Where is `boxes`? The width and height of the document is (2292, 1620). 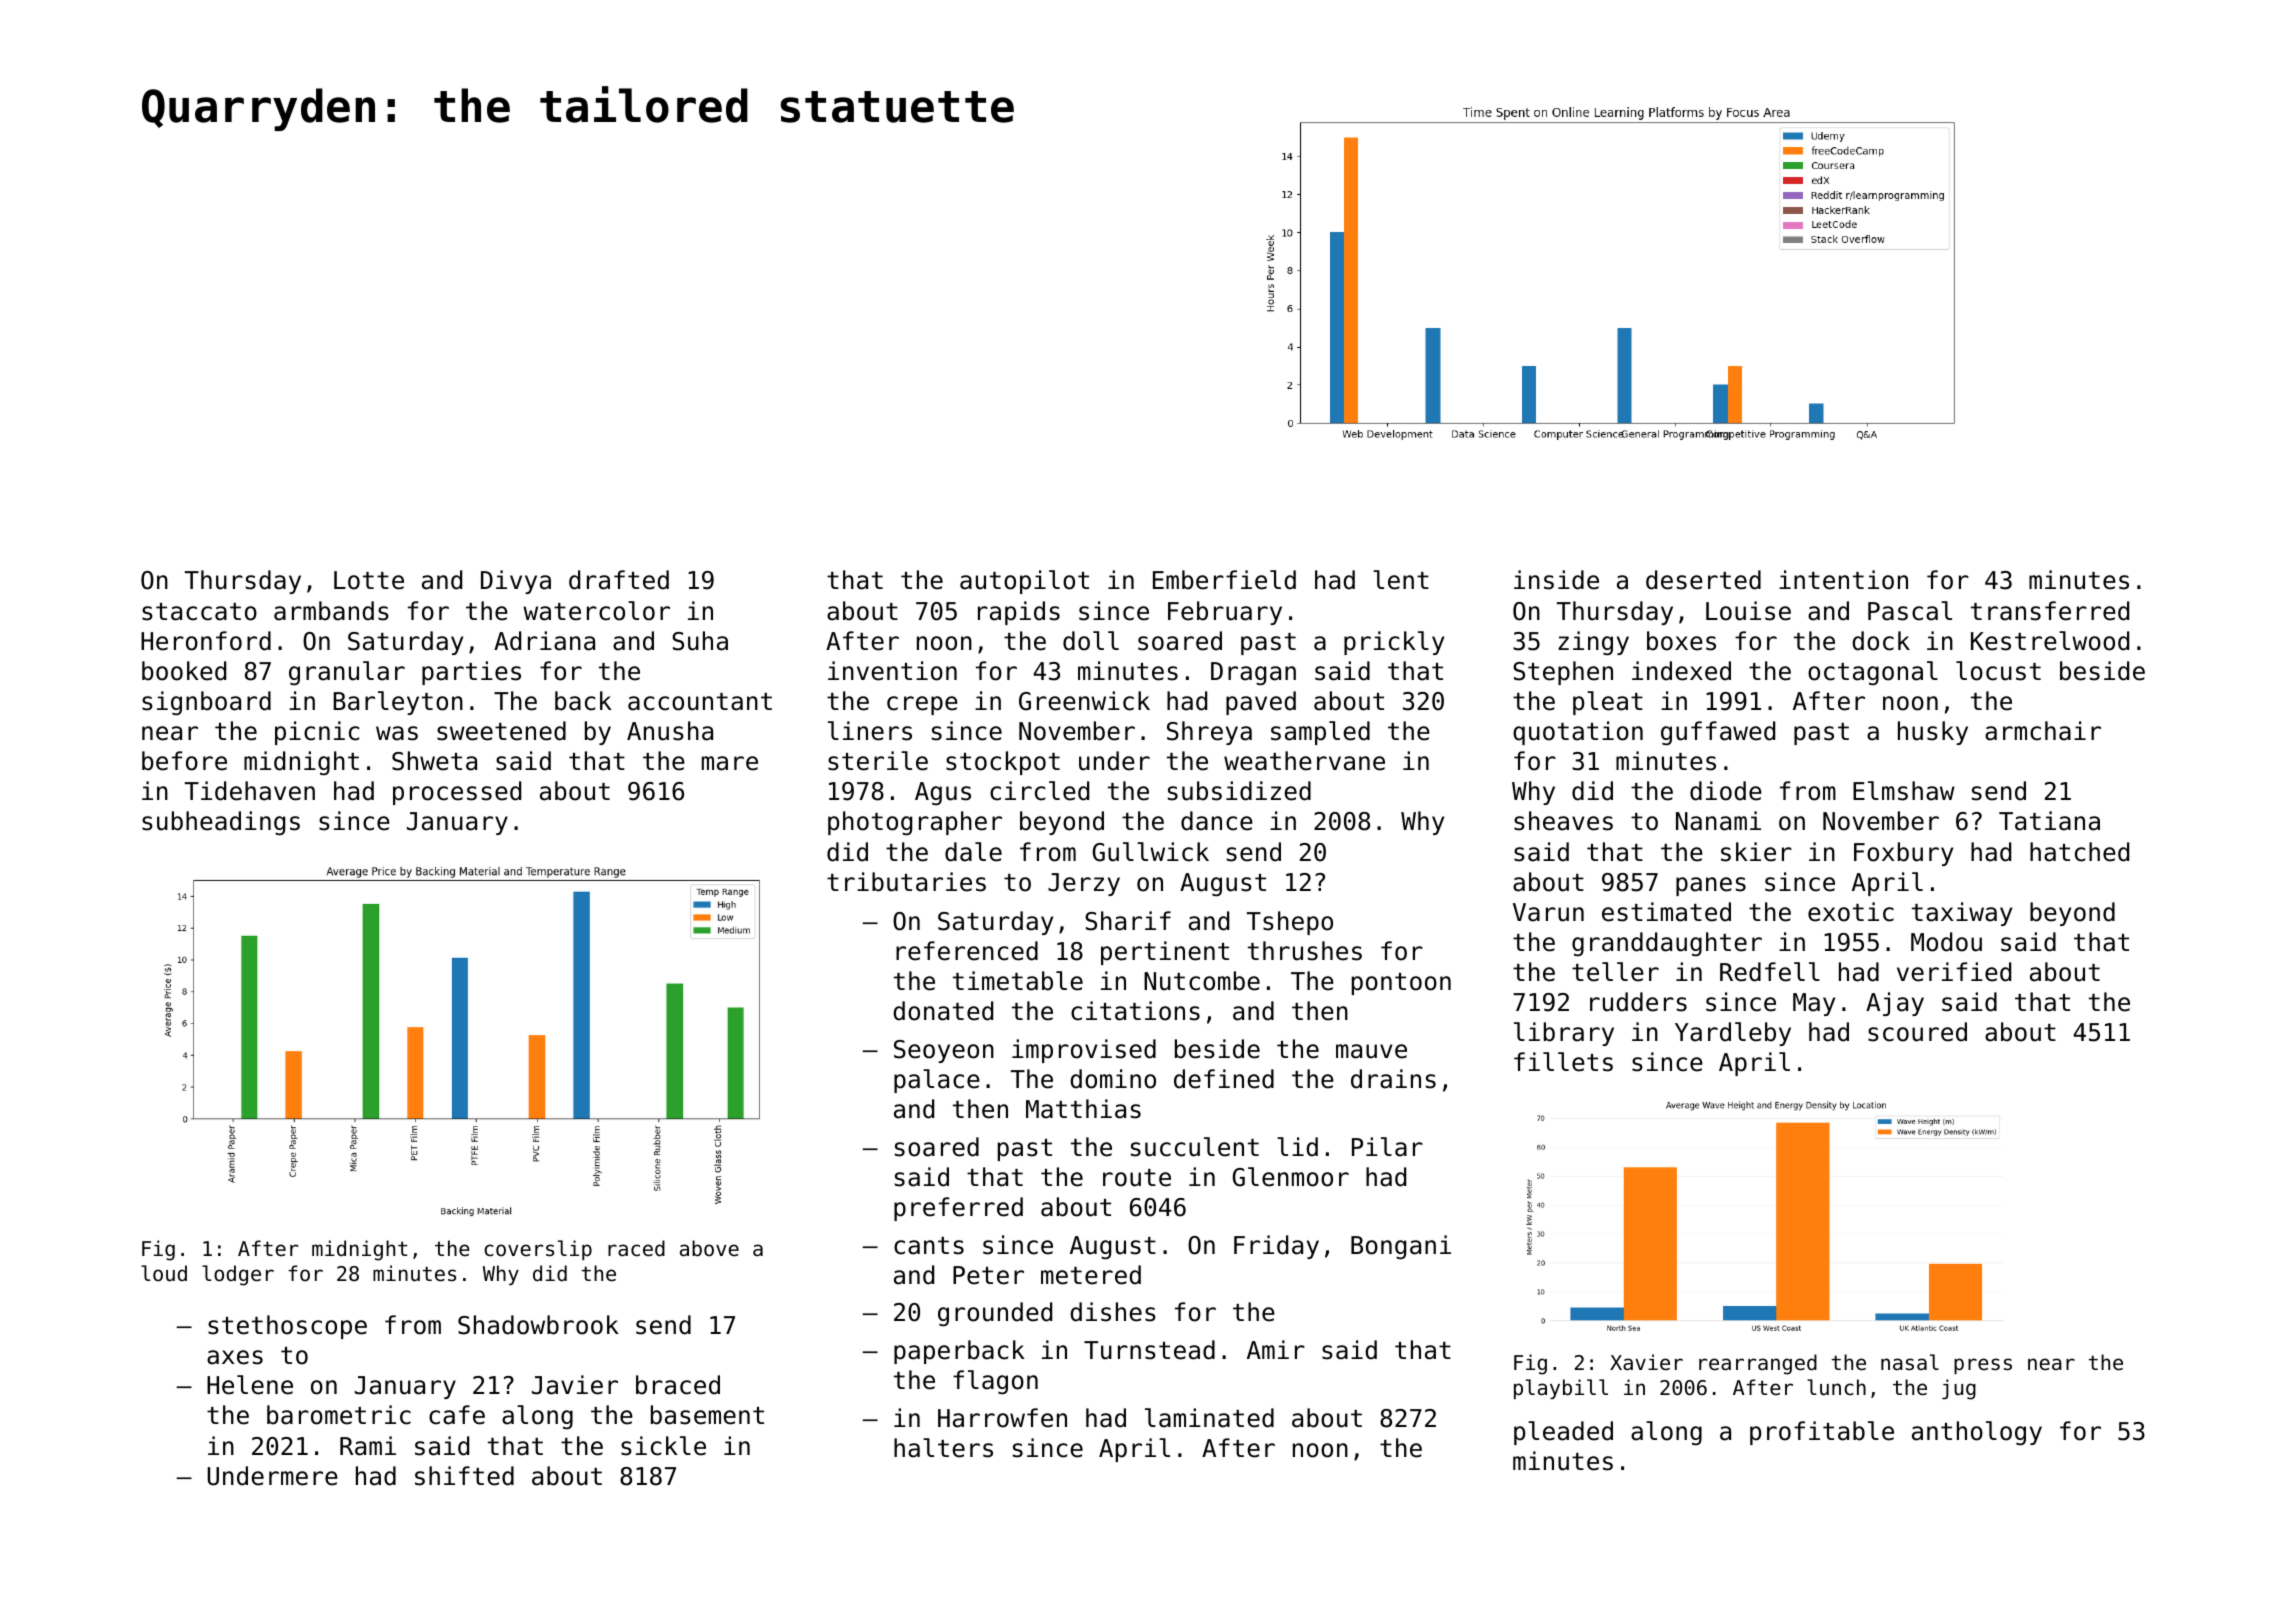 boxes is located at coordinates (1681, 641).
